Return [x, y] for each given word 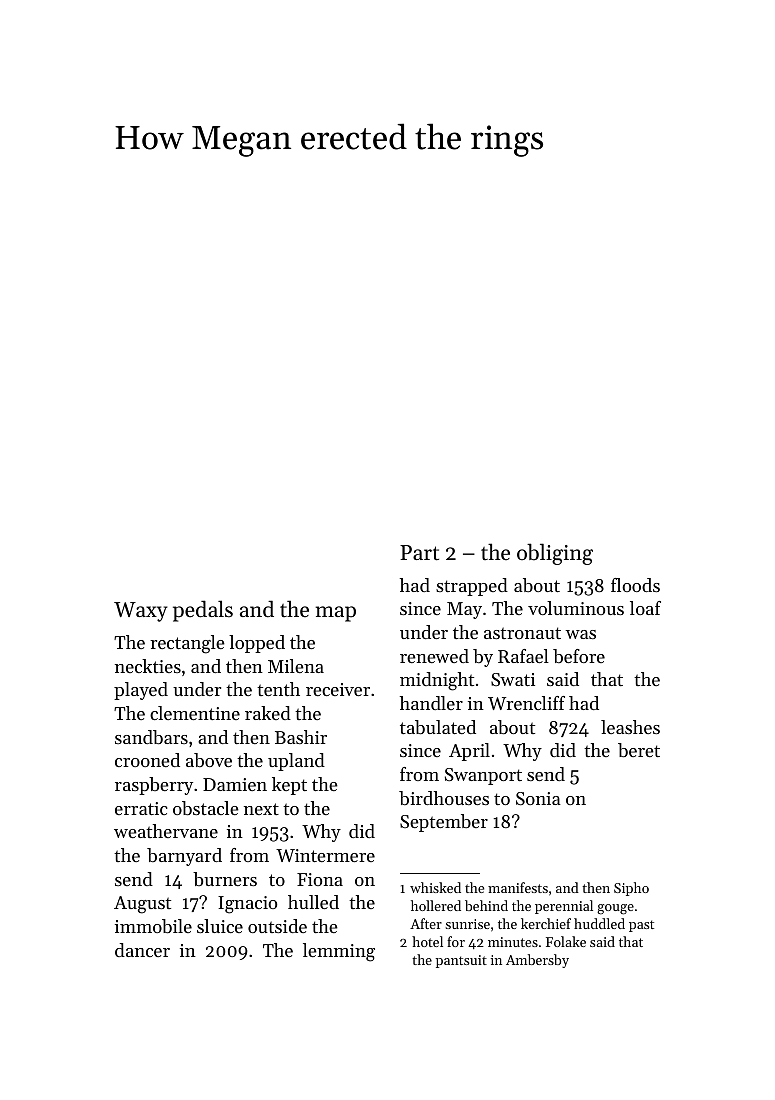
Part [419, 553]
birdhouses [444, 798]
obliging [555, 554]
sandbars [151, 737]
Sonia [538, 799]
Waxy [140, 612]
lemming [339, 952]
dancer [142, 950]
